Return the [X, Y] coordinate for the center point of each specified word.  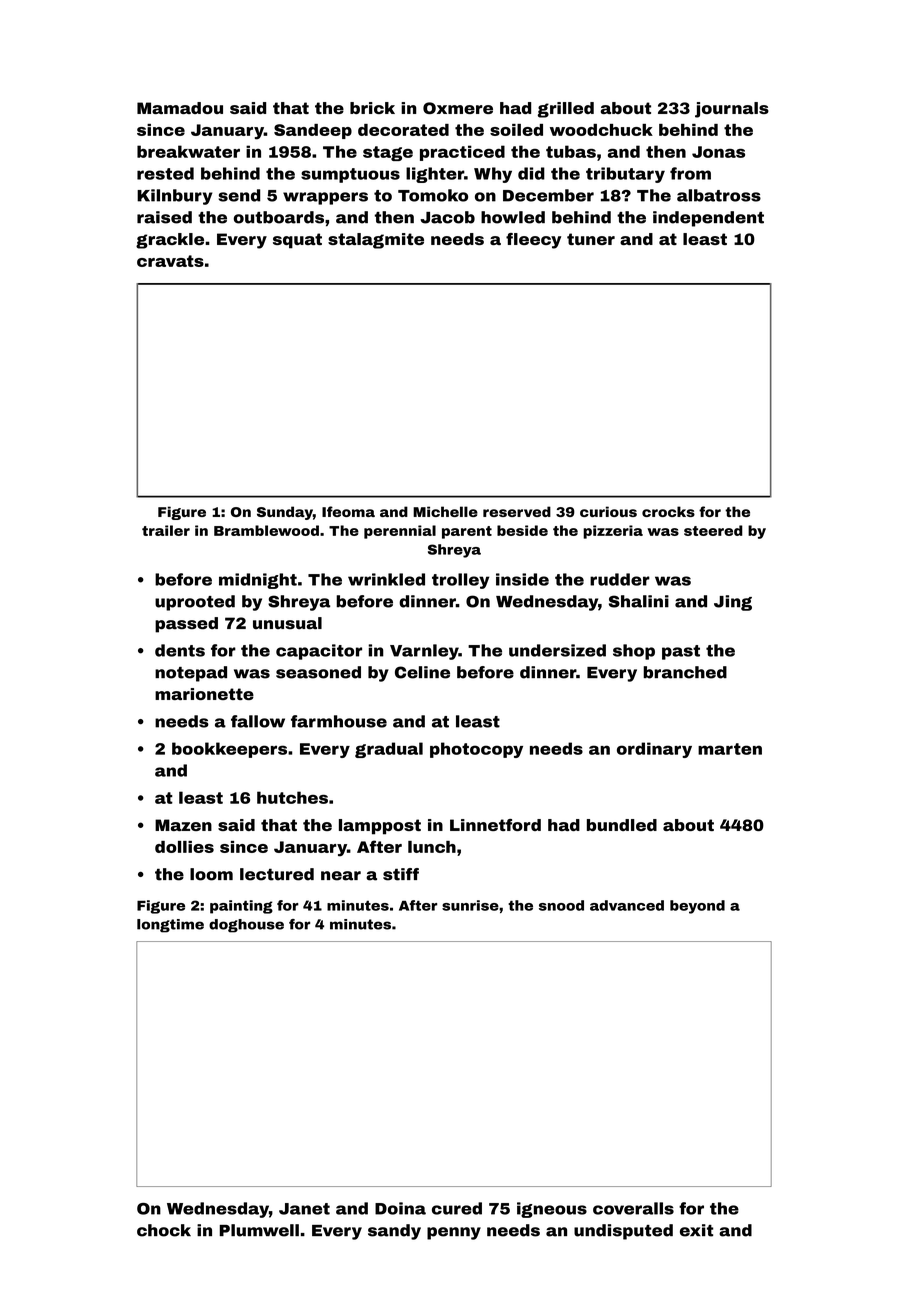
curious [608, 511]
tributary [625, 175]
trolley [460, 581]
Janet [304, 1209]
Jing [733, 603]
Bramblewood [266, 530]
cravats [170, 261]
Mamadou [180, 108]
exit [696, 1230]
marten [730, 749]
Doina [400, 1208]
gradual [389, 750]
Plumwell [259, 1230]
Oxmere [458, 108]
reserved [517, 511]
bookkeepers [229, 750]
